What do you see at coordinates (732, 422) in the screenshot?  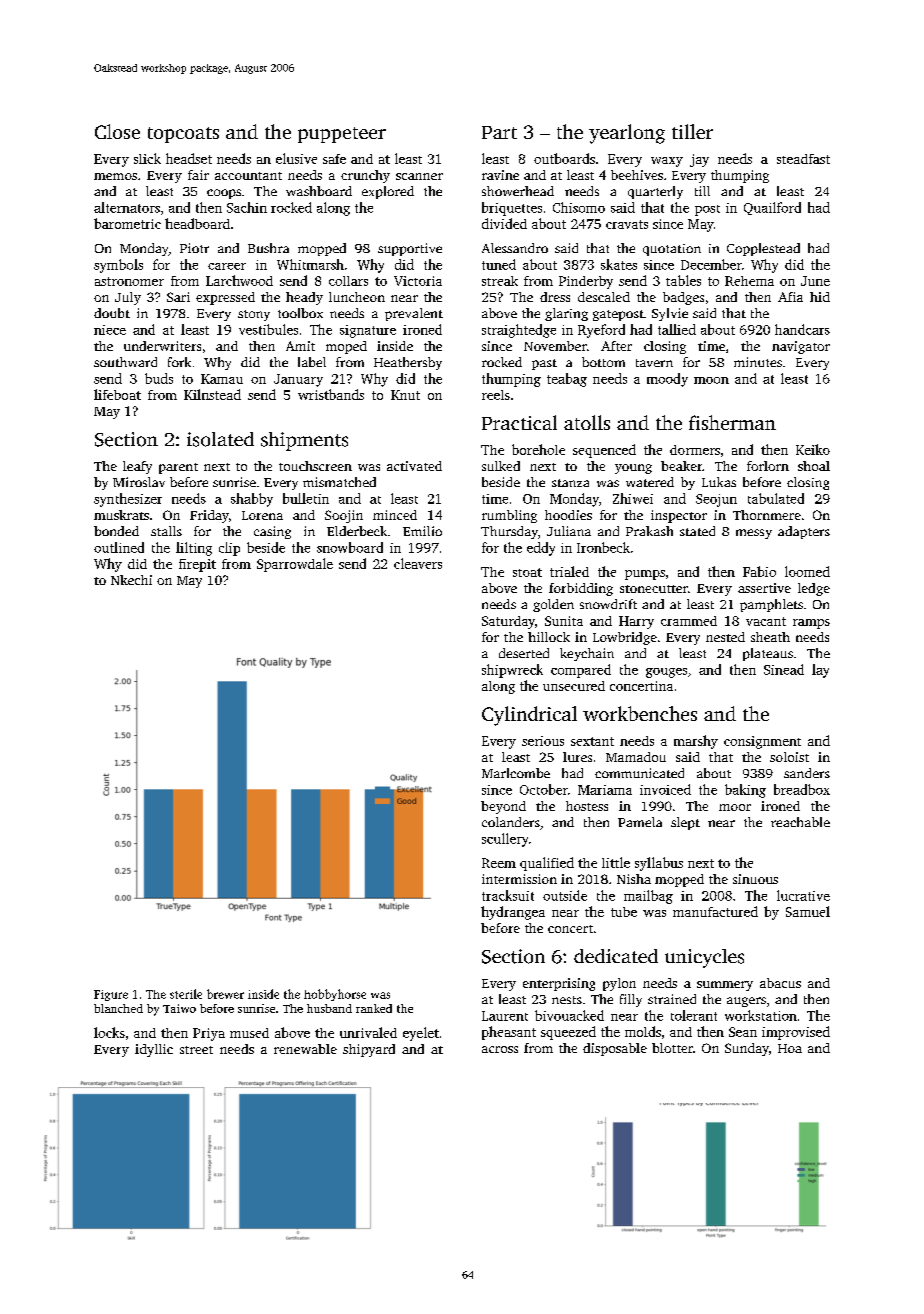 I see `fisherman` at bounding box center [732, 422].
